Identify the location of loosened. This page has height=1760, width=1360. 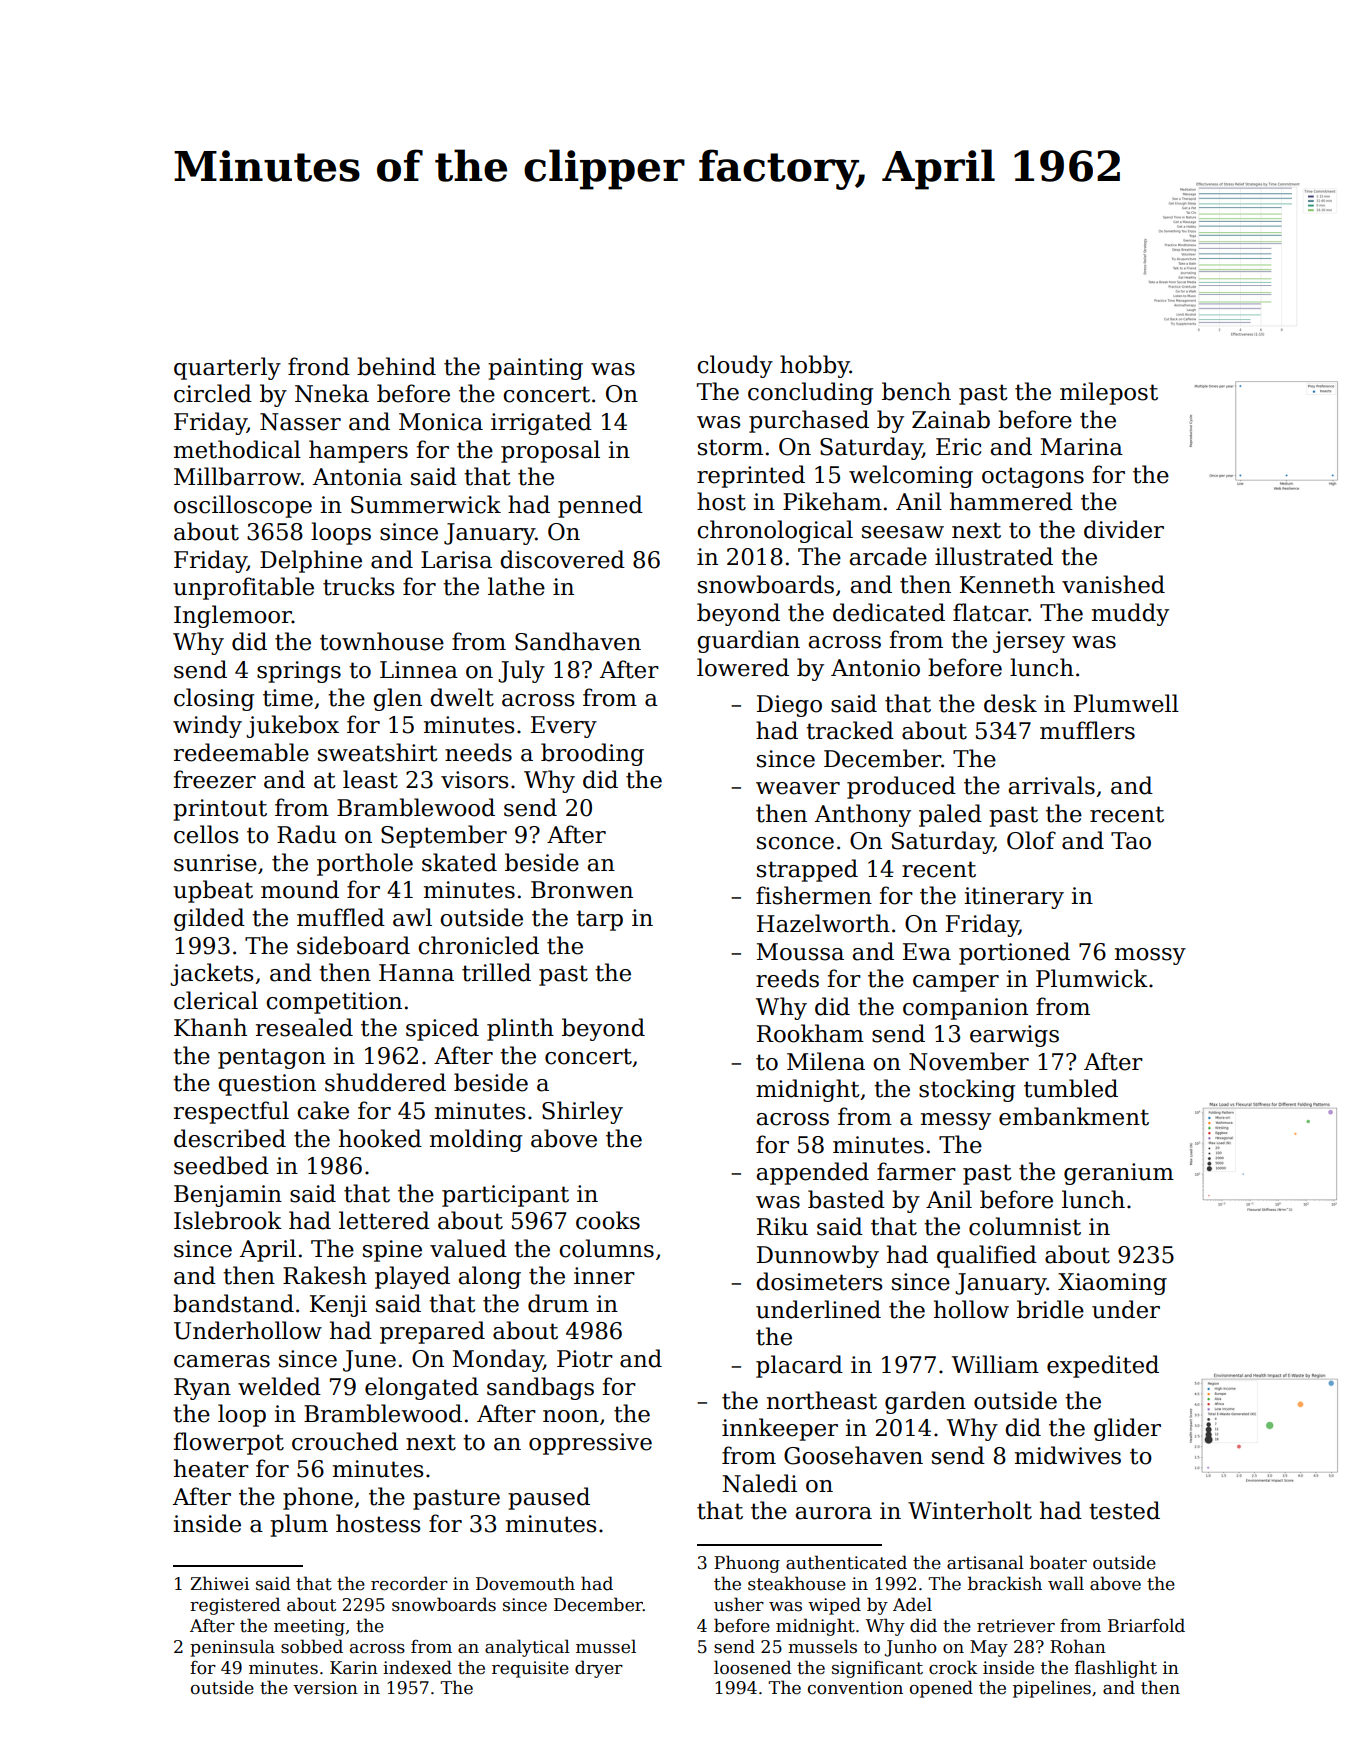
(753, 1667).
